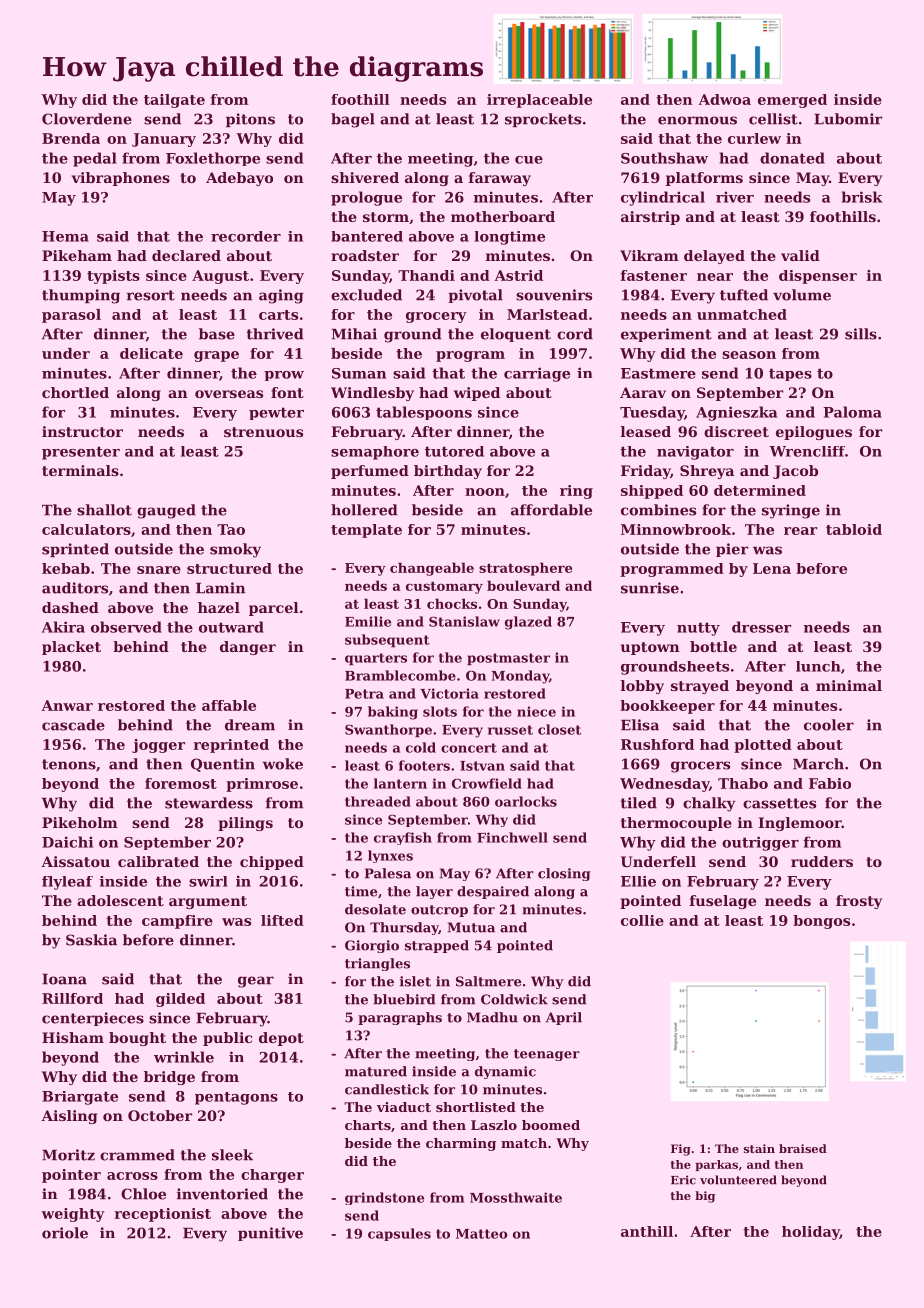 The image size is (924, 1308). Describe the element at coordinates (792, 101) in the page. I see `emerged` at that location.
